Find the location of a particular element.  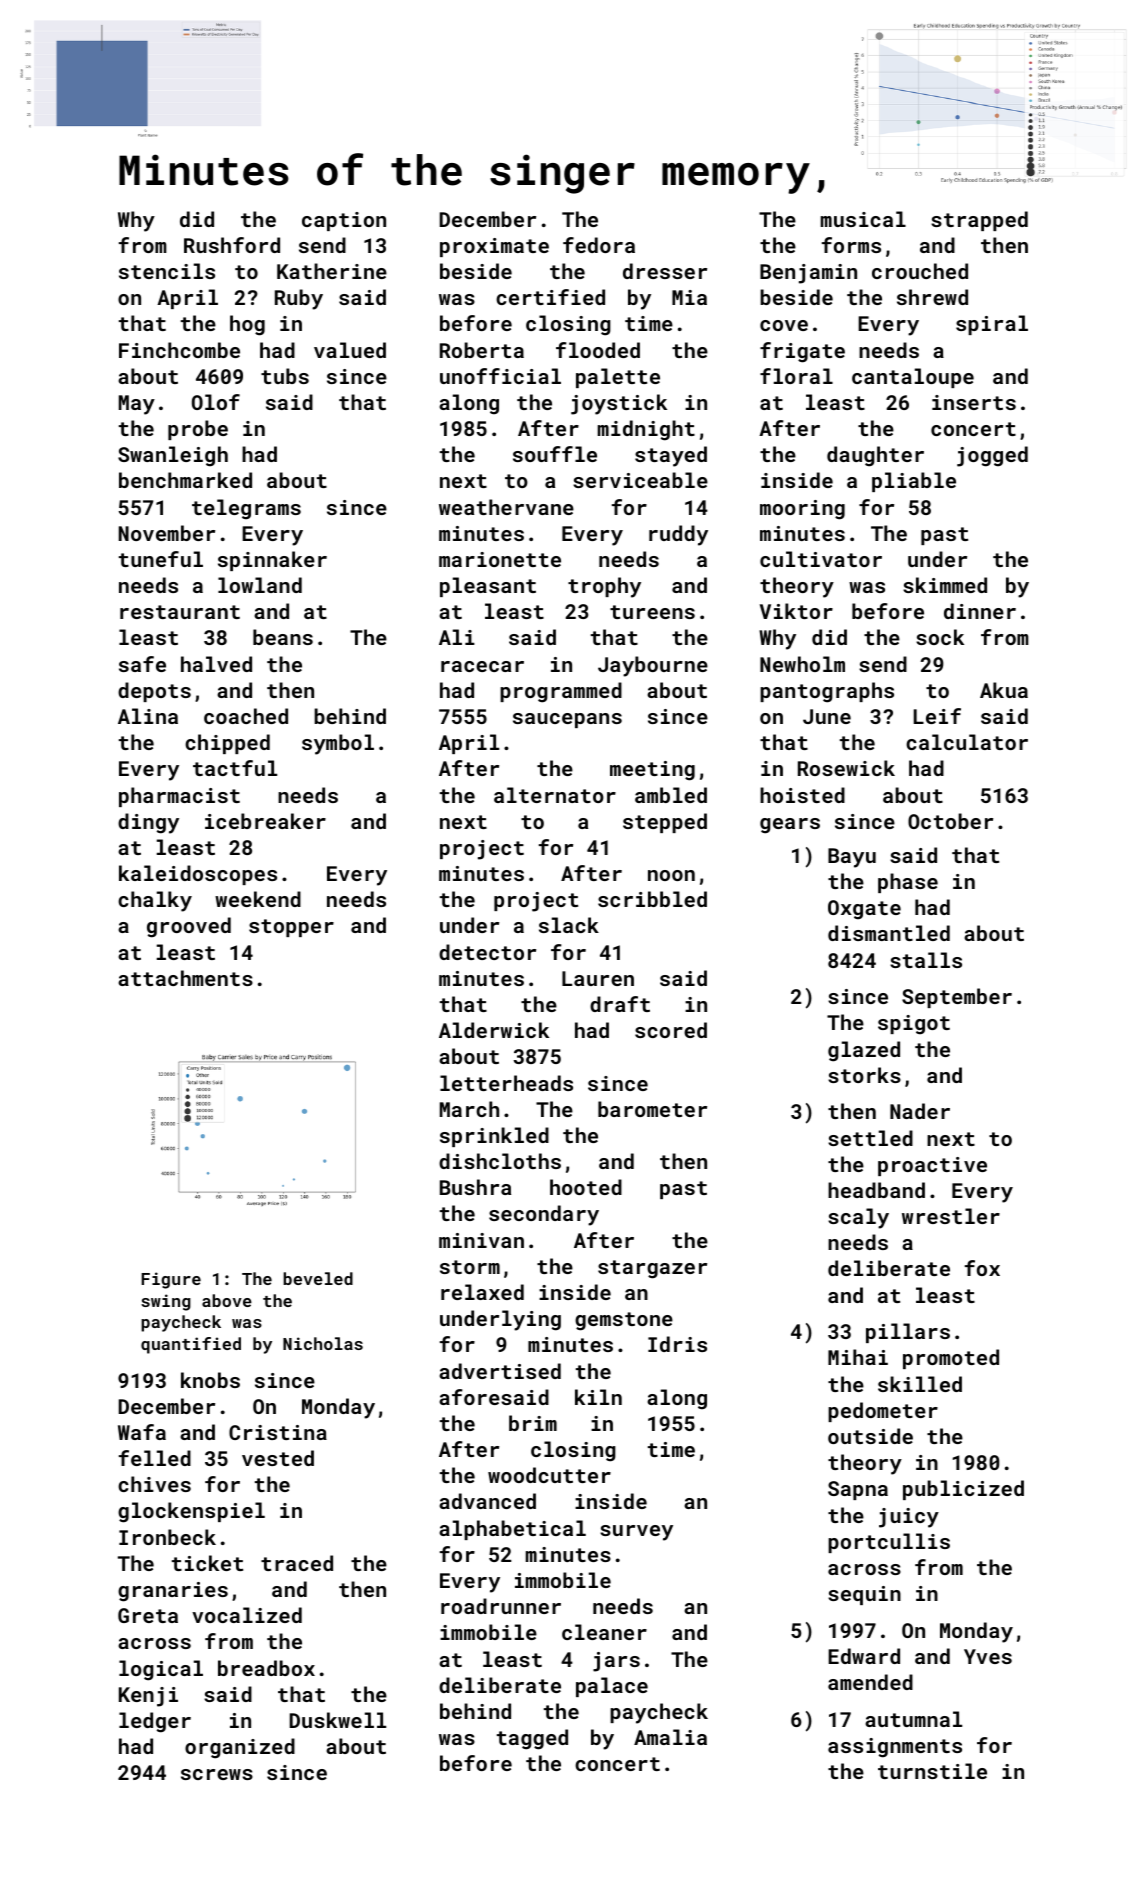

sprinkled is located at coordinates (494, 1137).
